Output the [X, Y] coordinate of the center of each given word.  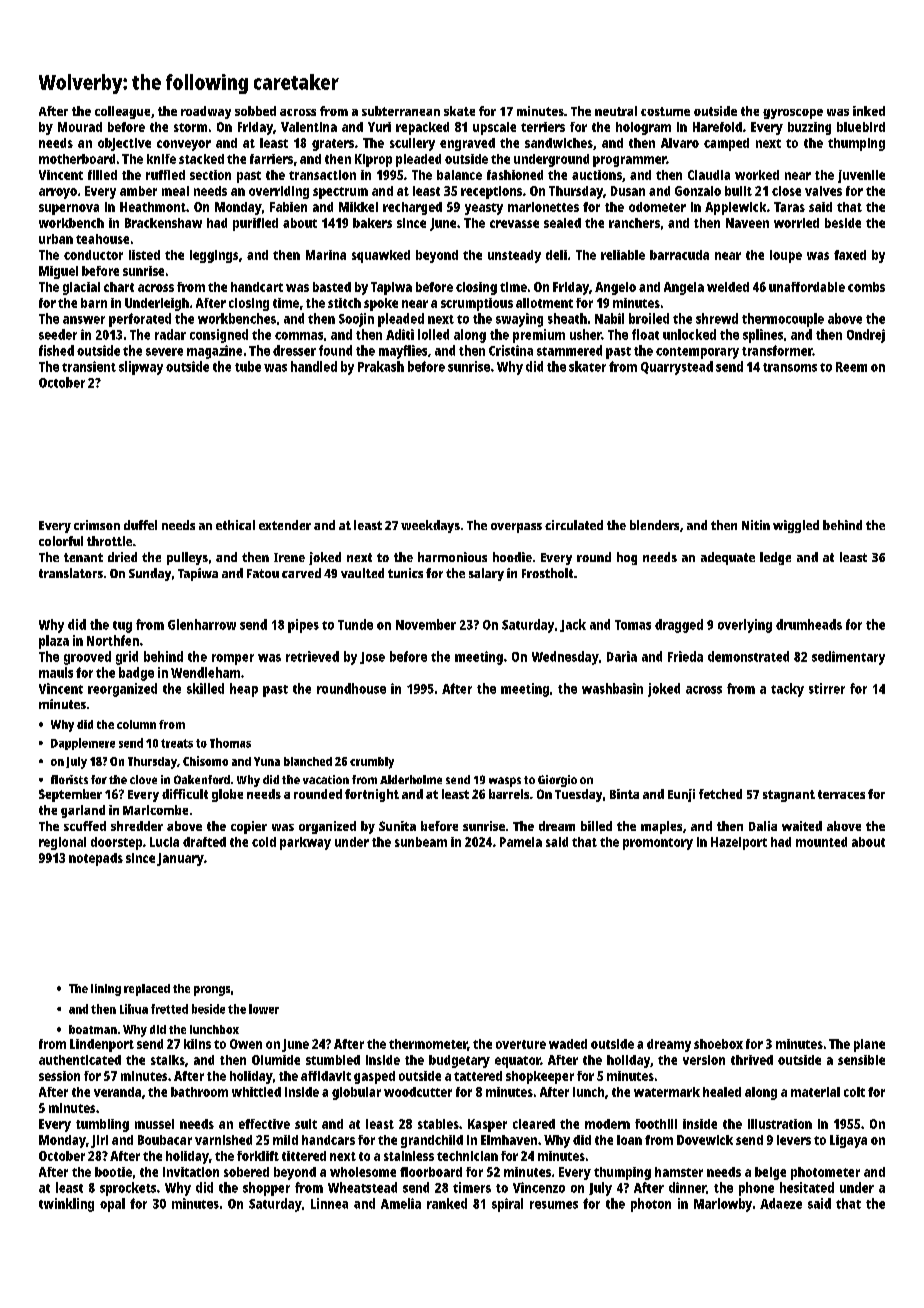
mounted [821, 842]
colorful [61, 541]
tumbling [102, 1125]
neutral [616, 111]
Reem [851, 367]
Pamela [521, 842]
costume [665, 111]
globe [227, 795]
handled [314, 366]
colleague [122, 112]
